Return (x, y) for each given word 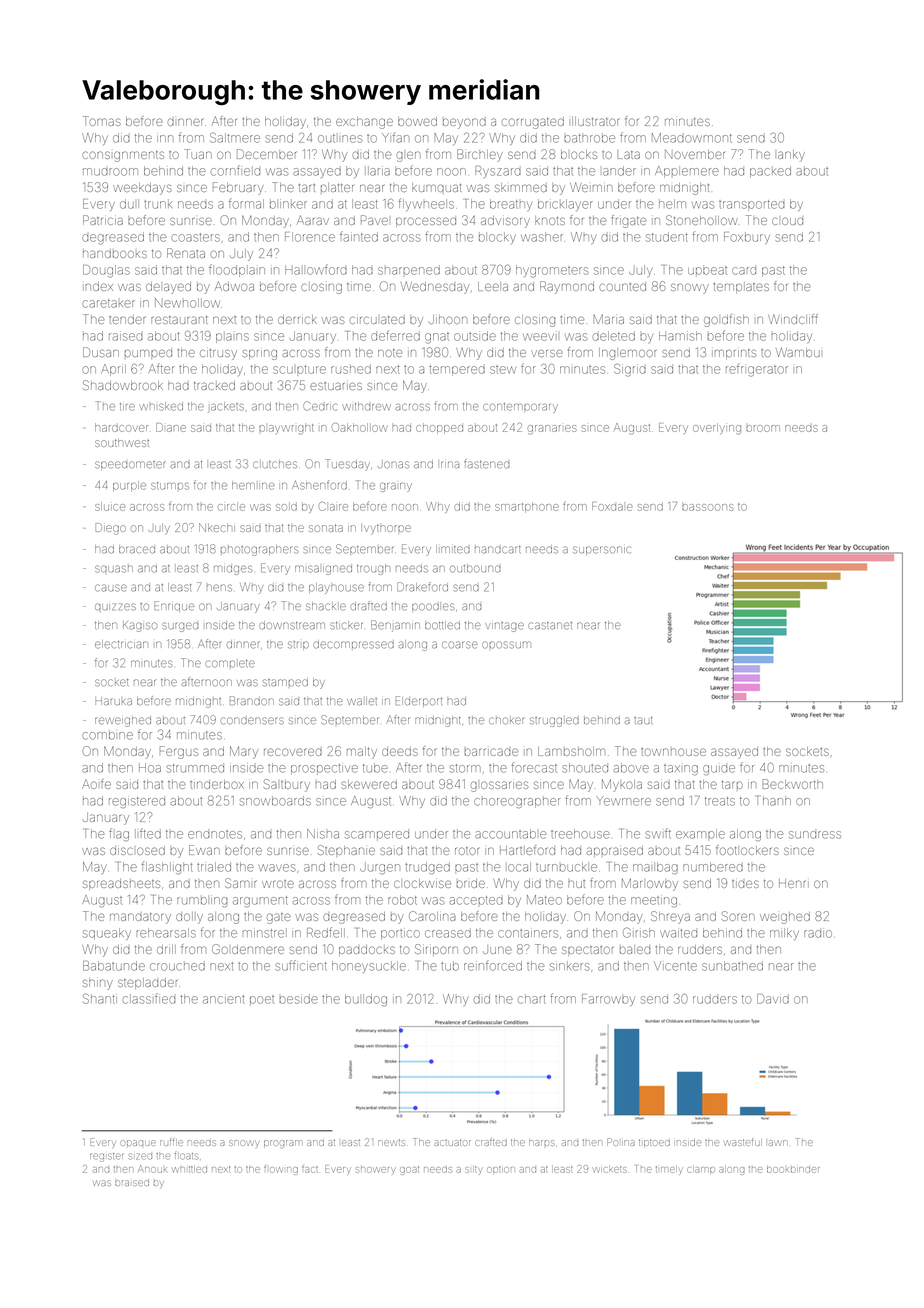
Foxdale (612, 506)
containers (528, 933)
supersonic (602, 550)
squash (114, 569)
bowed (417, 121)
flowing (281, 1170)
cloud (787, 221)
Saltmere (235, 138)
